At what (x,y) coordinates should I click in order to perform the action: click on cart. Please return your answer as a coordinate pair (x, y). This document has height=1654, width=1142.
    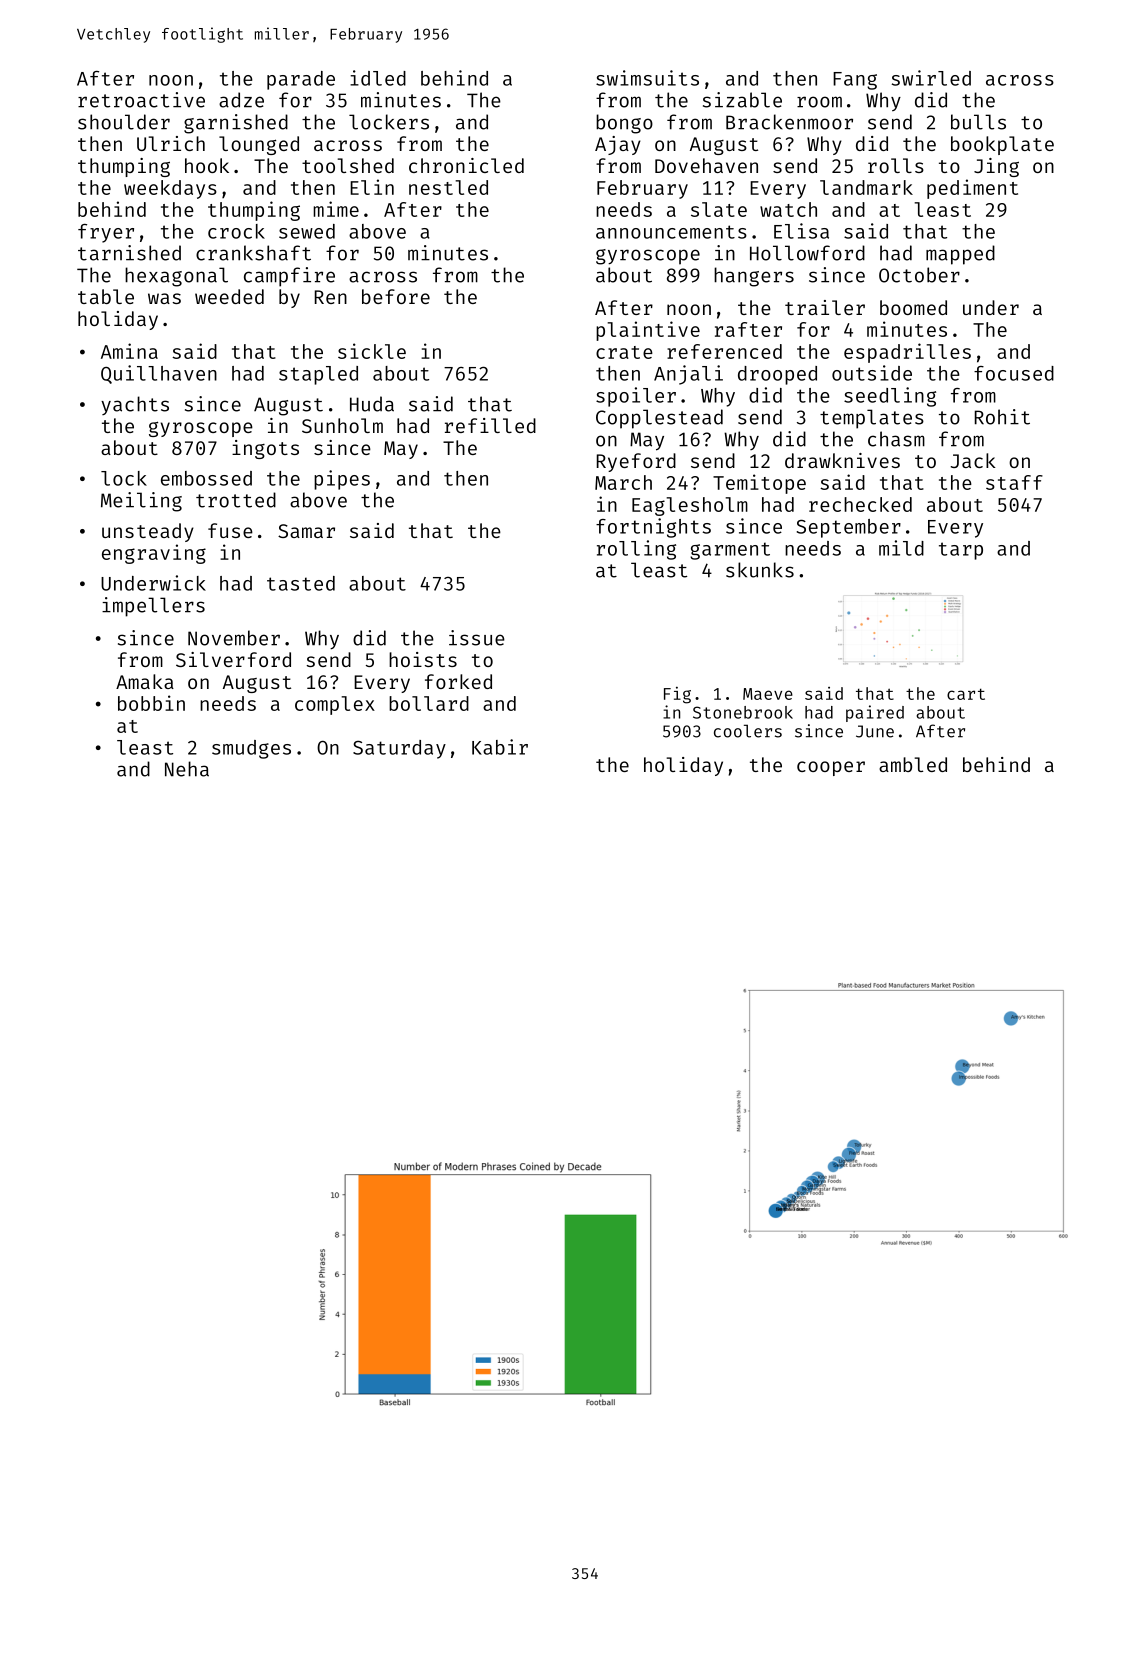
    Looking at the image, I should click on (966, 694).
